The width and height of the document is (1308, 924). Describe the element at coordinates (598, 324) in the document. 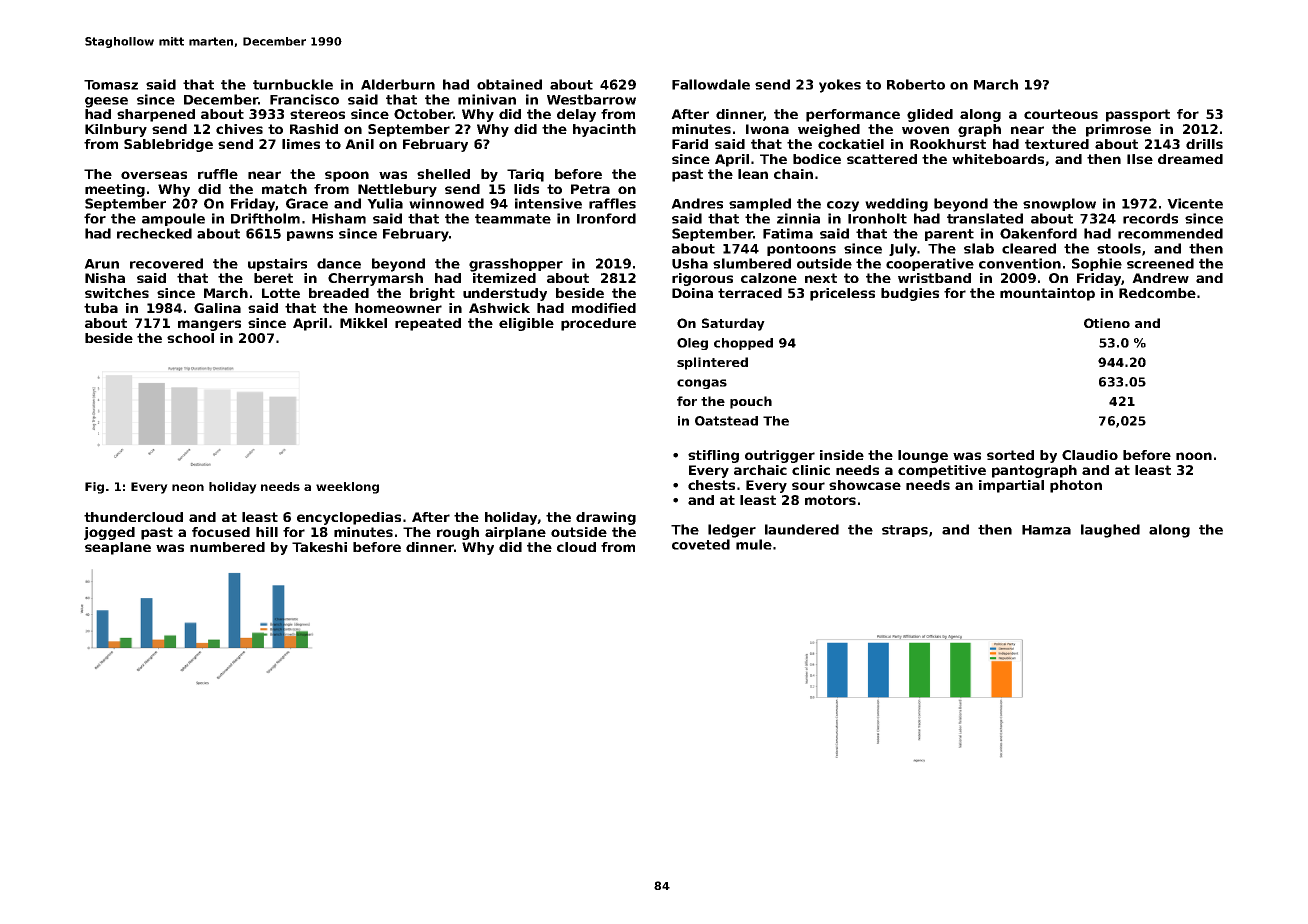

I see `procedure` at that location.
